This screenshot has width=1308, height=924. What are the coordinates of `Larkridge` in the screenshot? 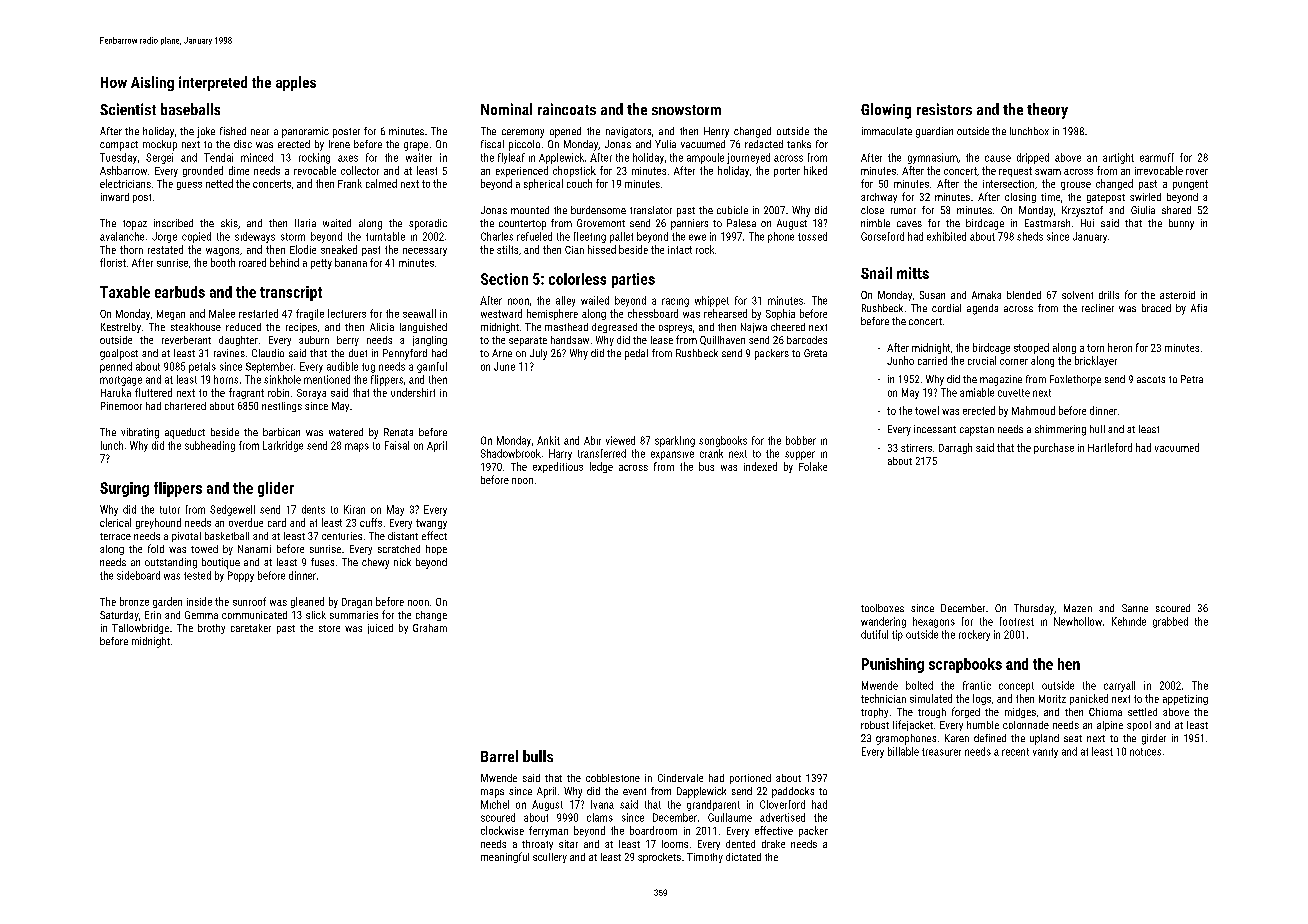 It's located at (283, 446).
